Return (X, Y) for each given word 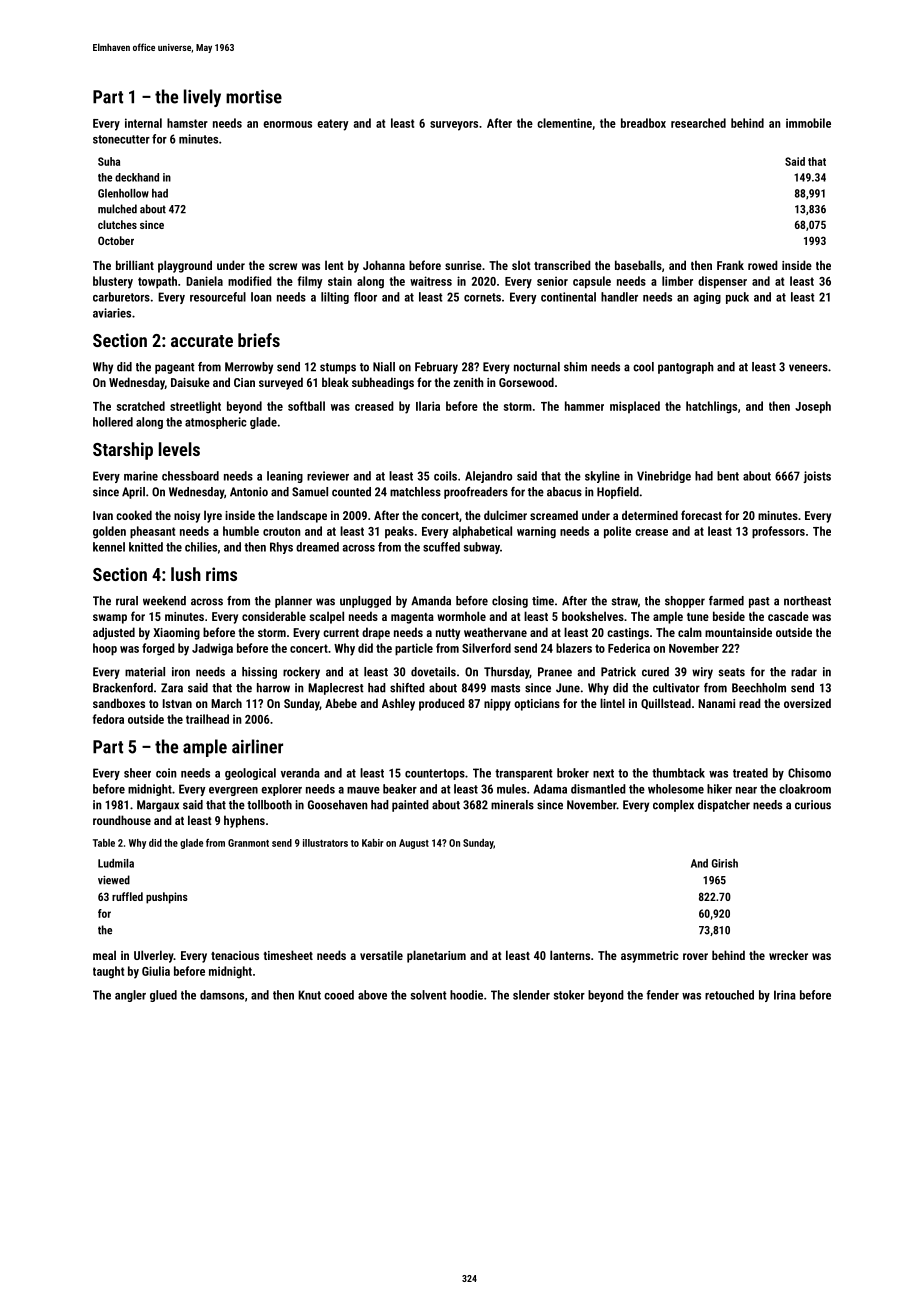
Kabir (373, 843)
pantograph (686, 368)
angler (130, 996)
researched (698, 123)
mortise (254, 97)
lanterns (570, 955)
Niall (384, 367)
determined (650, 515)
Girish (725, 863)
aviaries (112, 313)
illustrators (325, 843)
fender (662, 995)
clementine (564, 123)
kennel (109, 547)
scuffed (441, 547)
